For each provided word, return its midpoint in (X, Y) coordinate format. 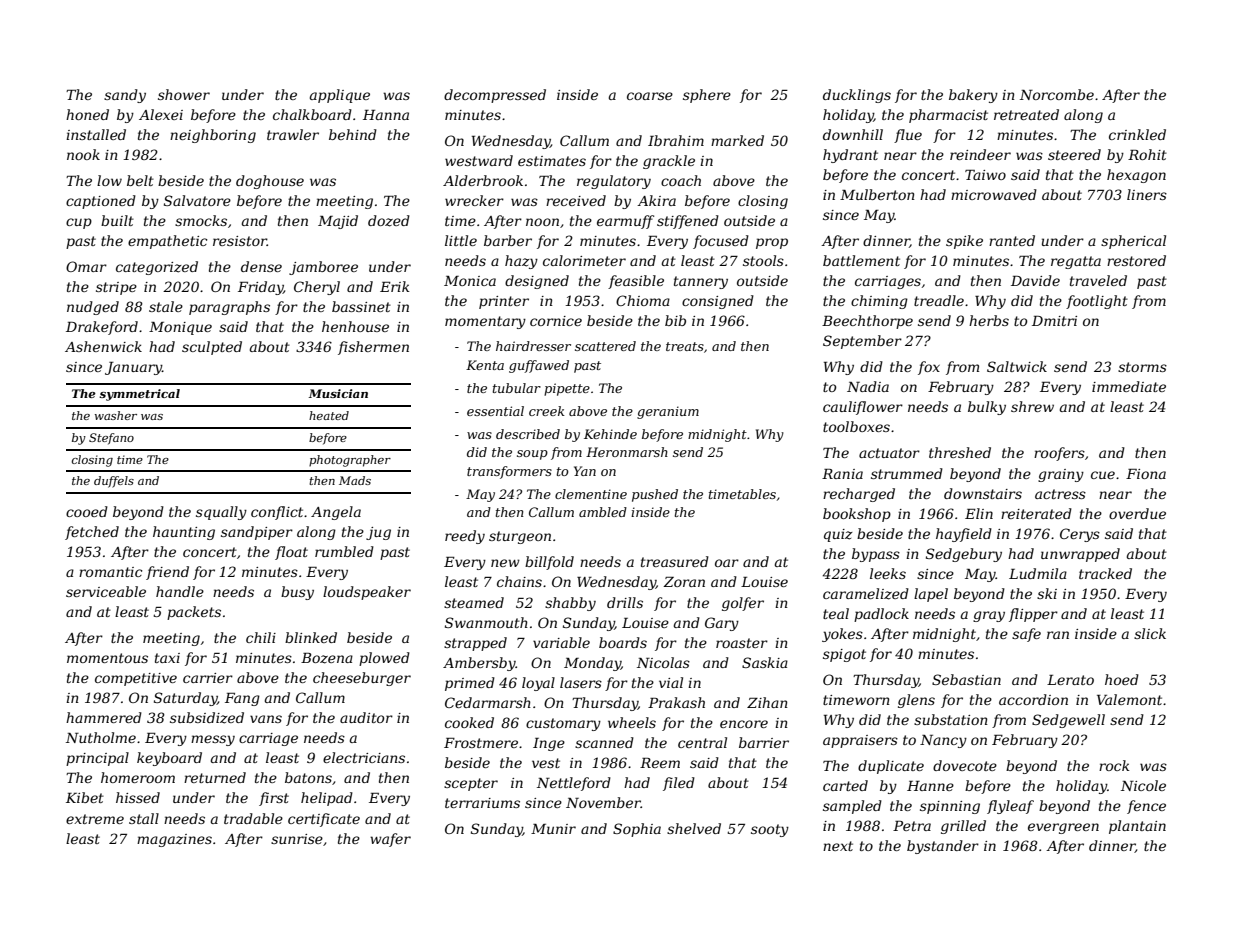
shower (184, 94)
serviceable (106, 591)
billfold (549, 563)
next (838, 846)
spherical (1133, 242)
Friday (260, 288)
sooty (770, 830)
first (274, 799)
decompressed (495, 96)
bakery (973, 96)
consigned (718, 302)
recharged (859, 495)
